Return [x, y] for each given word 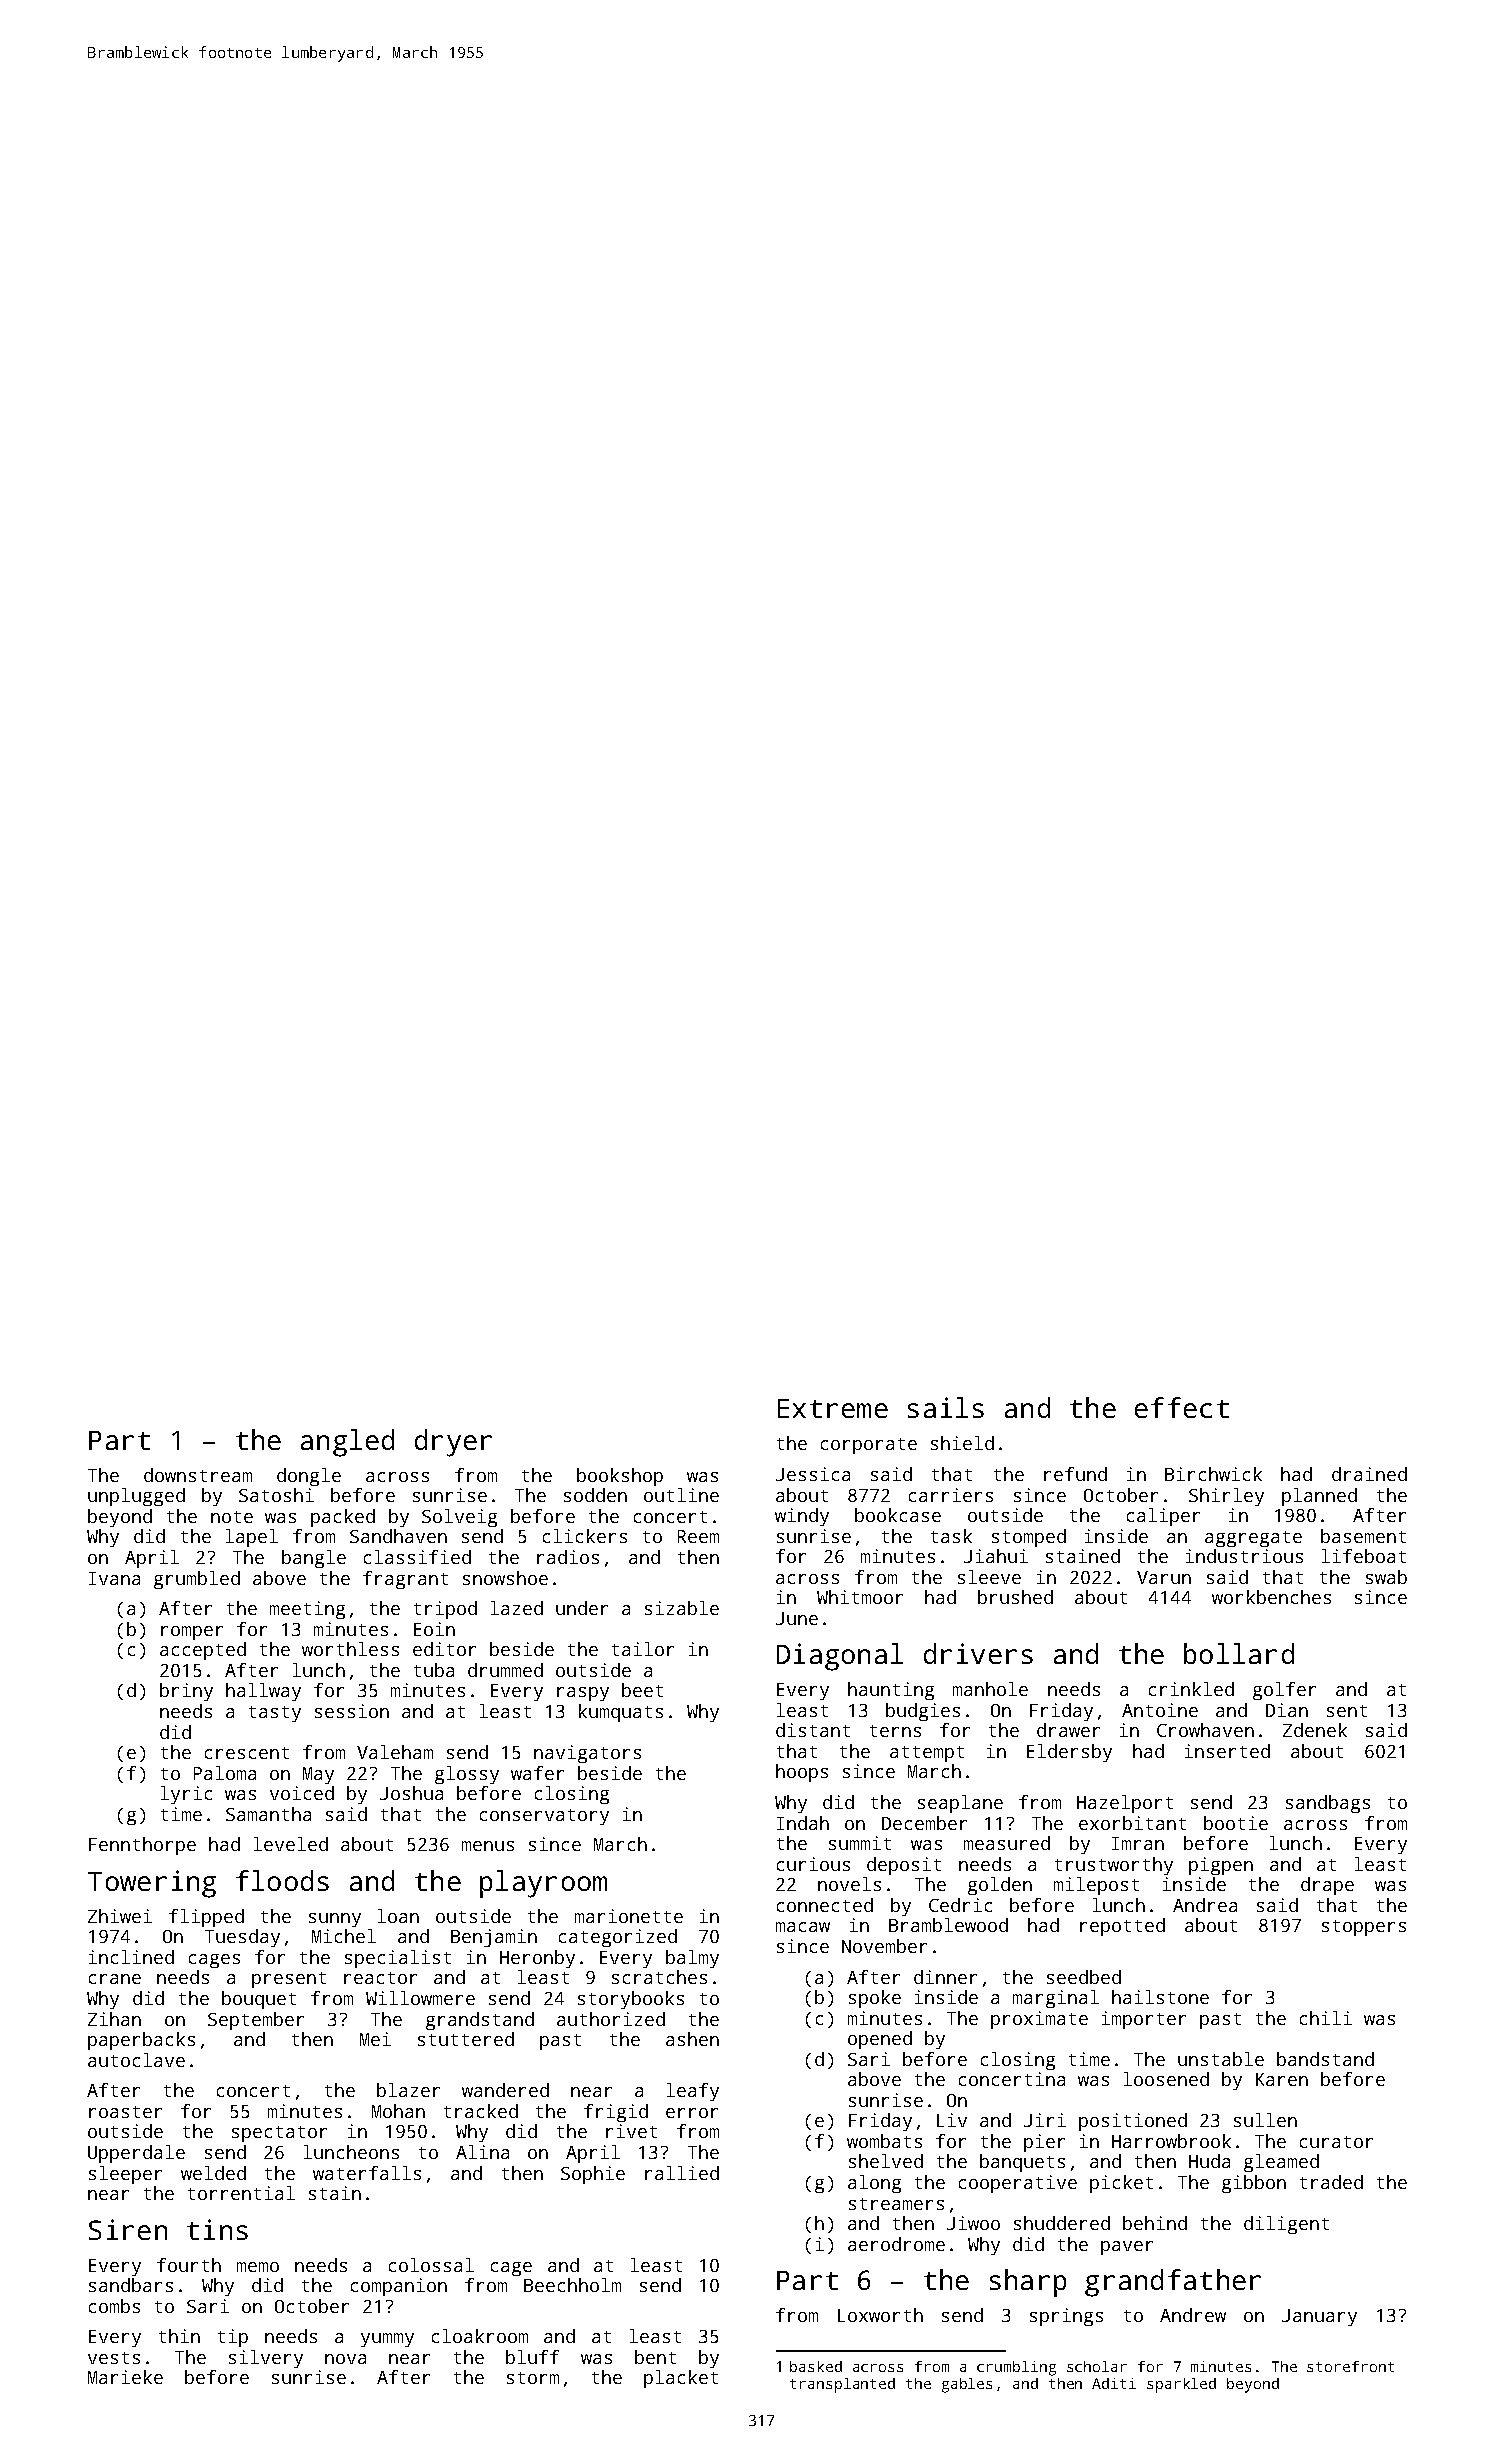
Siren [128, 2229]
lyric [186, 1795]
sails [946, 1407]
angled [347, 1443]
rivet [631, 2131]
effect [1182, 1407]
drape [1327, 1886]
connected [825, 1905]
